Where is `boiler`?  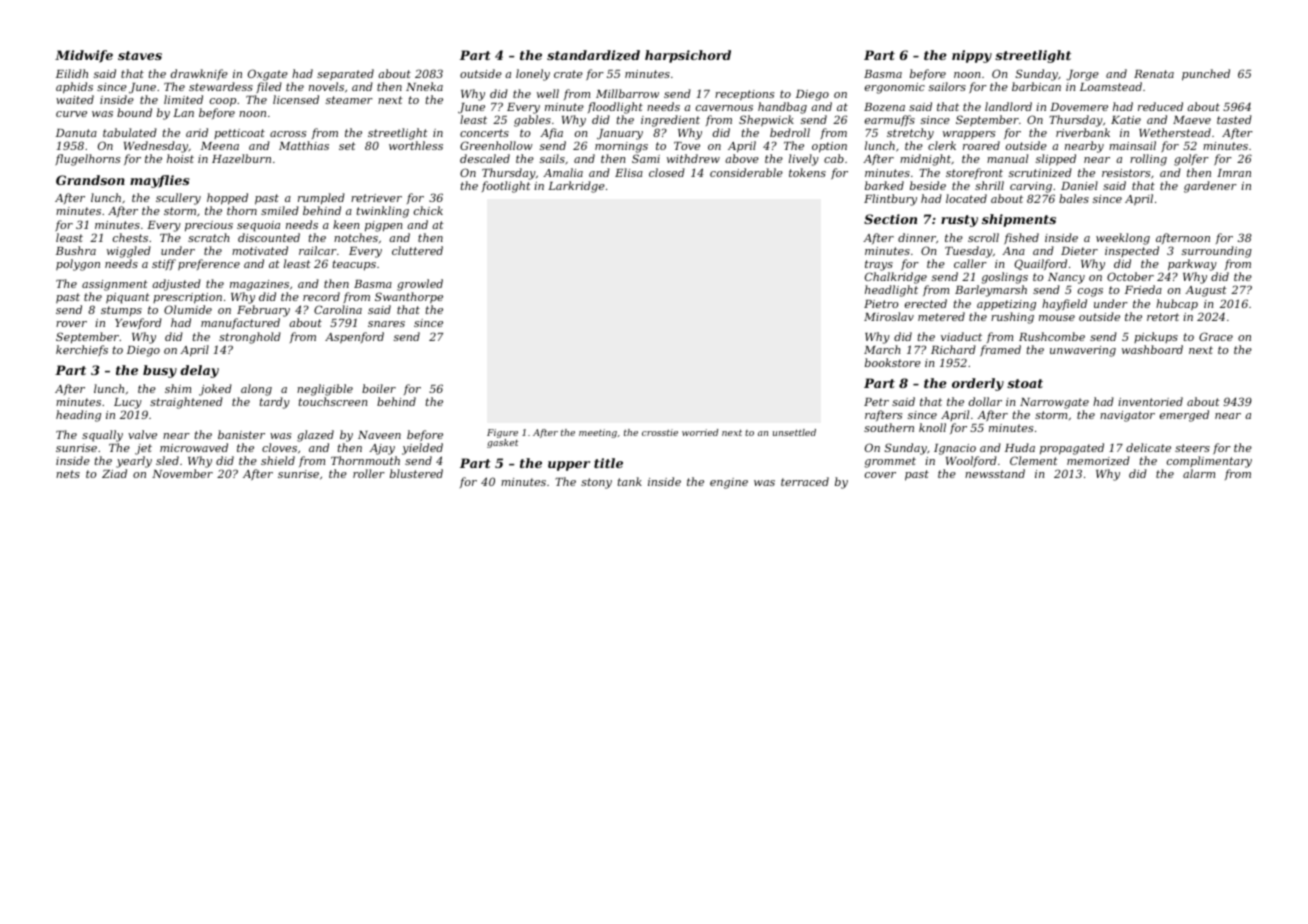
boiler is located at coordinates (379, 388).
